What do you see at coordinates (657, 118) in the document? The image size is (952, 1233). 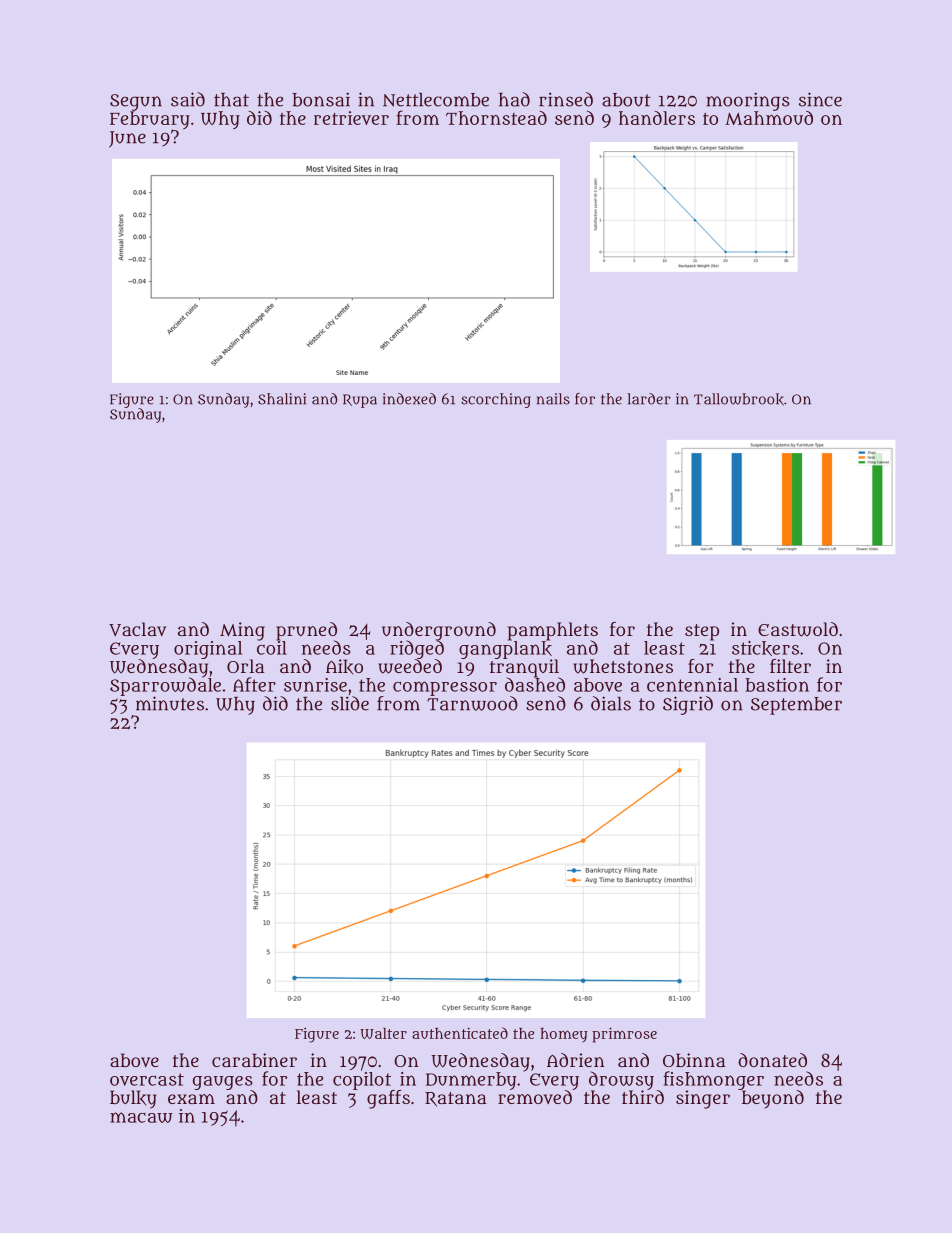 I see `handlers` at bounding box center [657, 118].
